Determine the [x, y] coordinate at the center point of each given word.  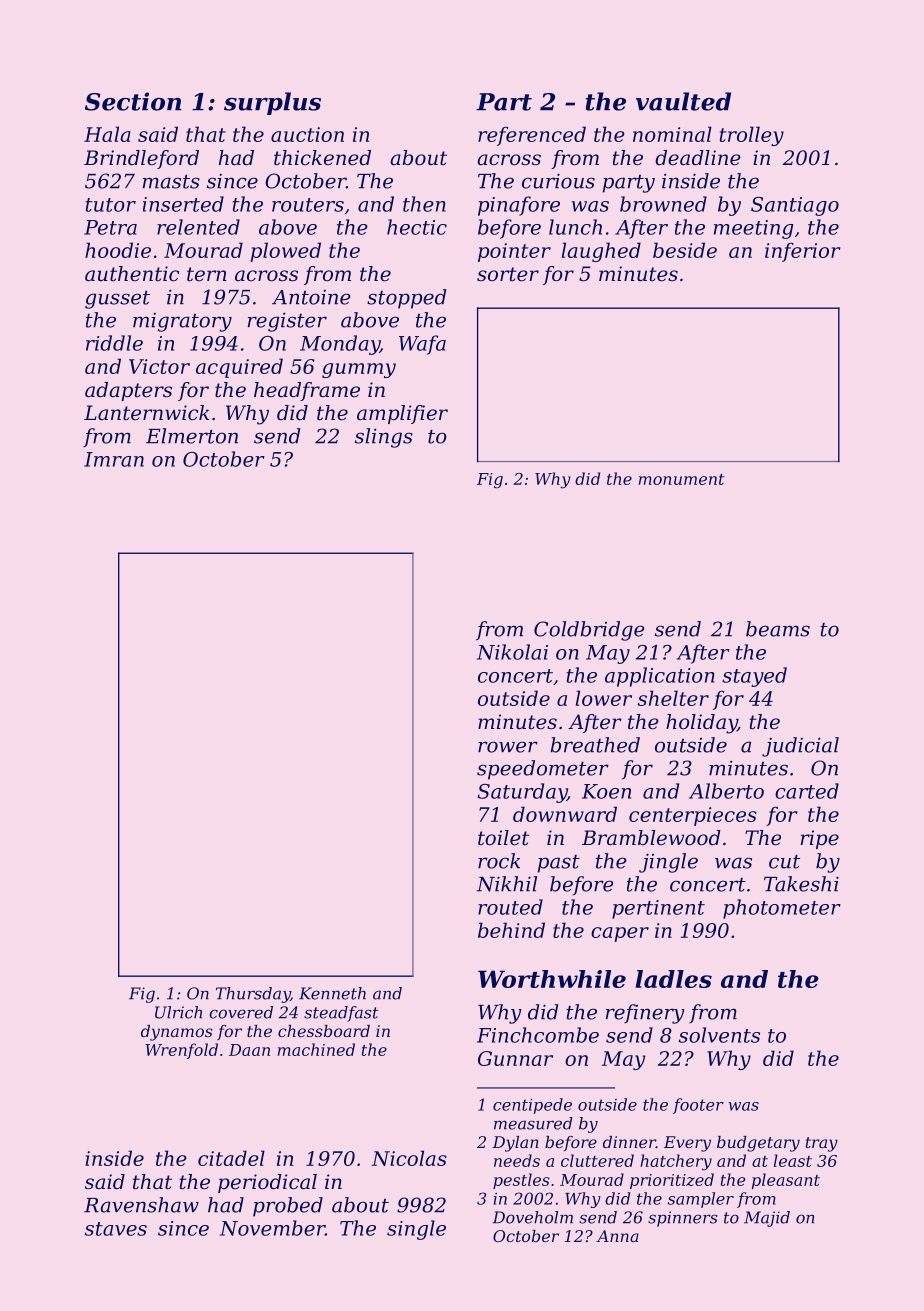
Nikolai [512, 652]
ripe [819, 839]
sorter [508, 274]
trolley [752, 136]
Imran [114, 459]
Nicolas [409, 1158]
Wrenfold [181, 1051]
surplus [272, 103]
